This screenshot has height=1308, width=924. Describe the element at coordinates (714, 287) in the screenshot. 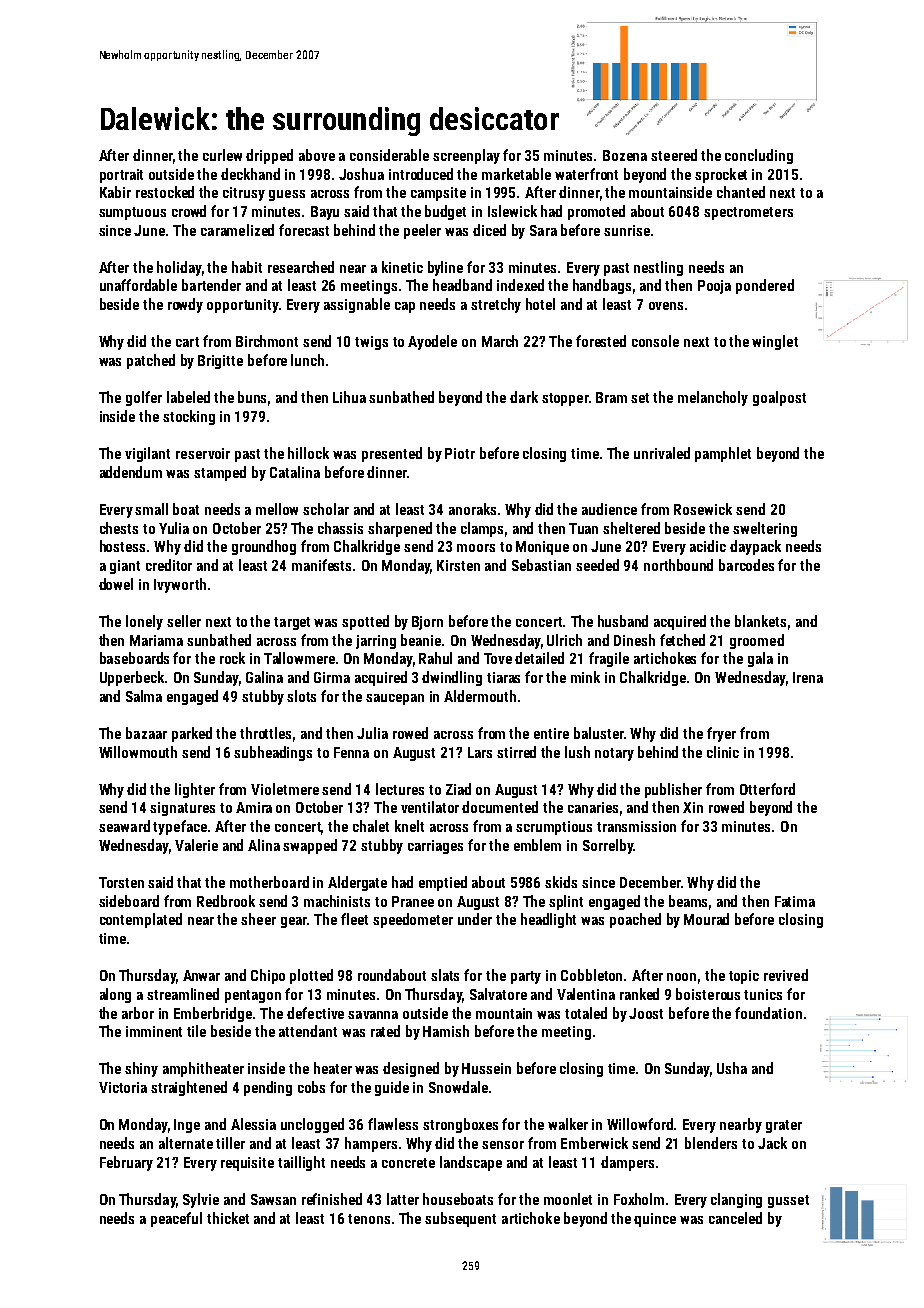

I see `Pooja` at that location.
